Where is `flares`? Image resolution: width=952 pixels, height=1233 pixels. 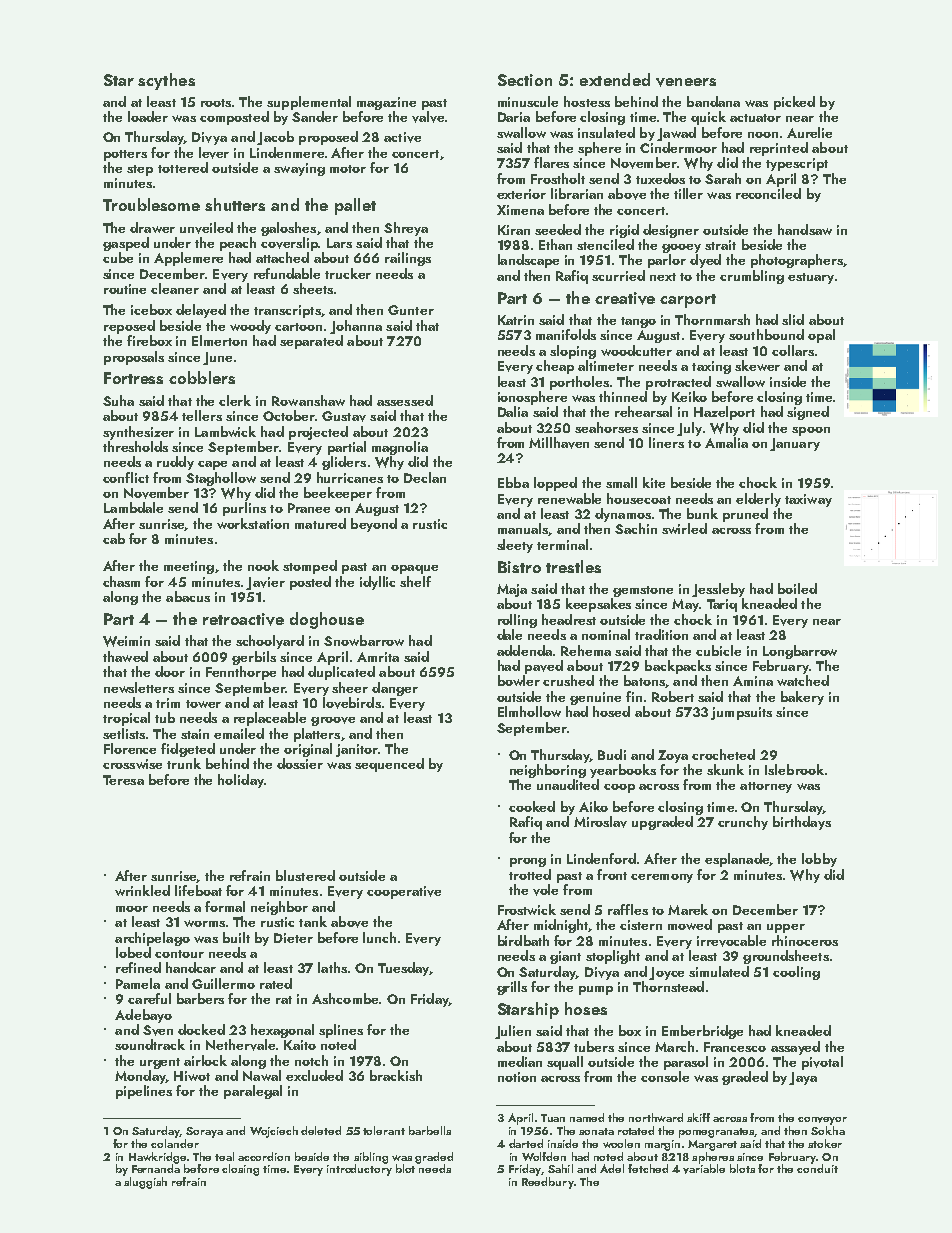 flares is located at coordinates (551, 162).
